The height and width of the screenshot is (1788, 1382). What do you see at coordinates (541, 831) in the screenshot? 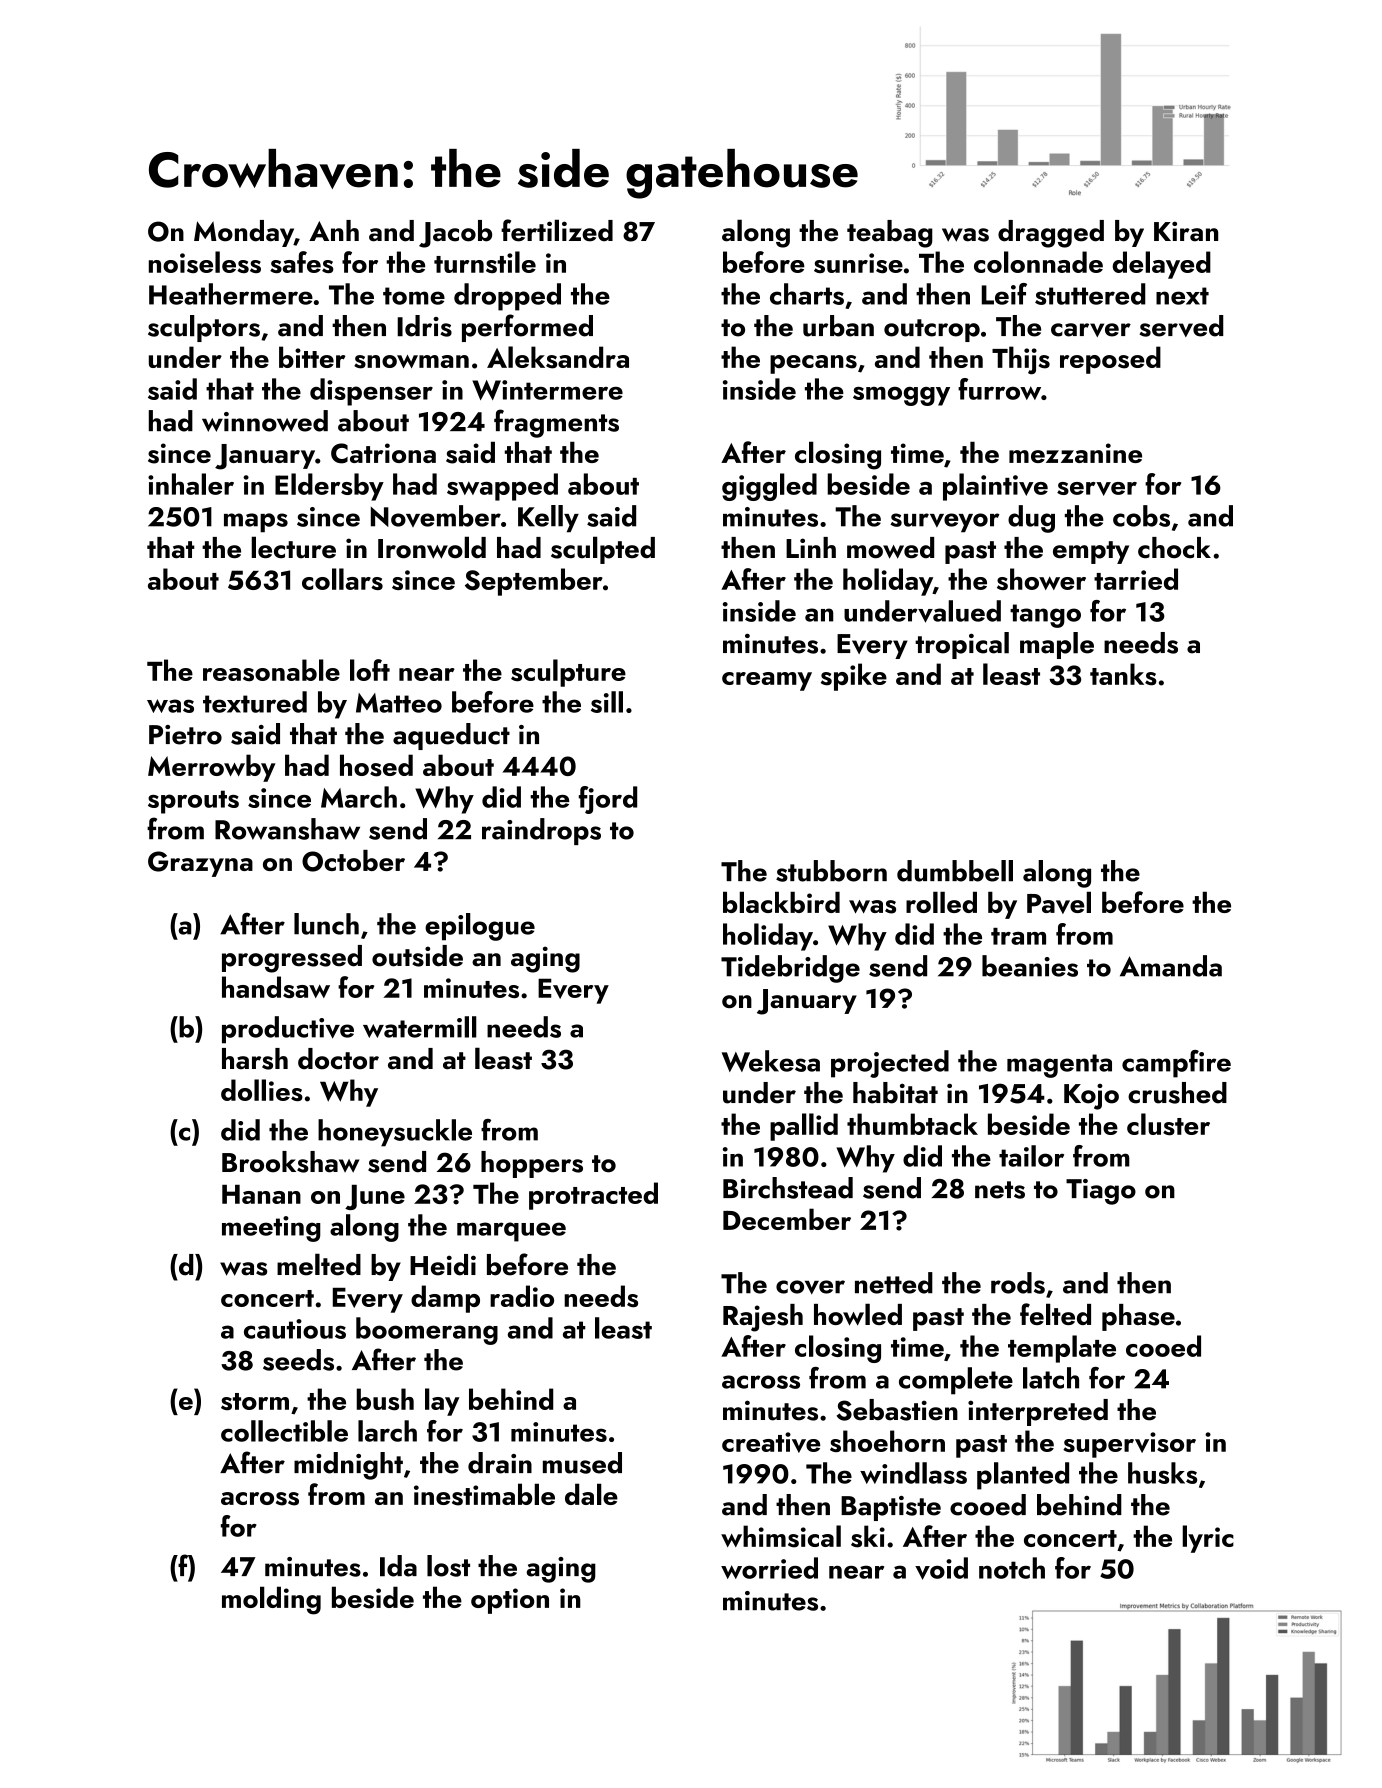
I see `raindrops` at bounding box center [541, 831].
